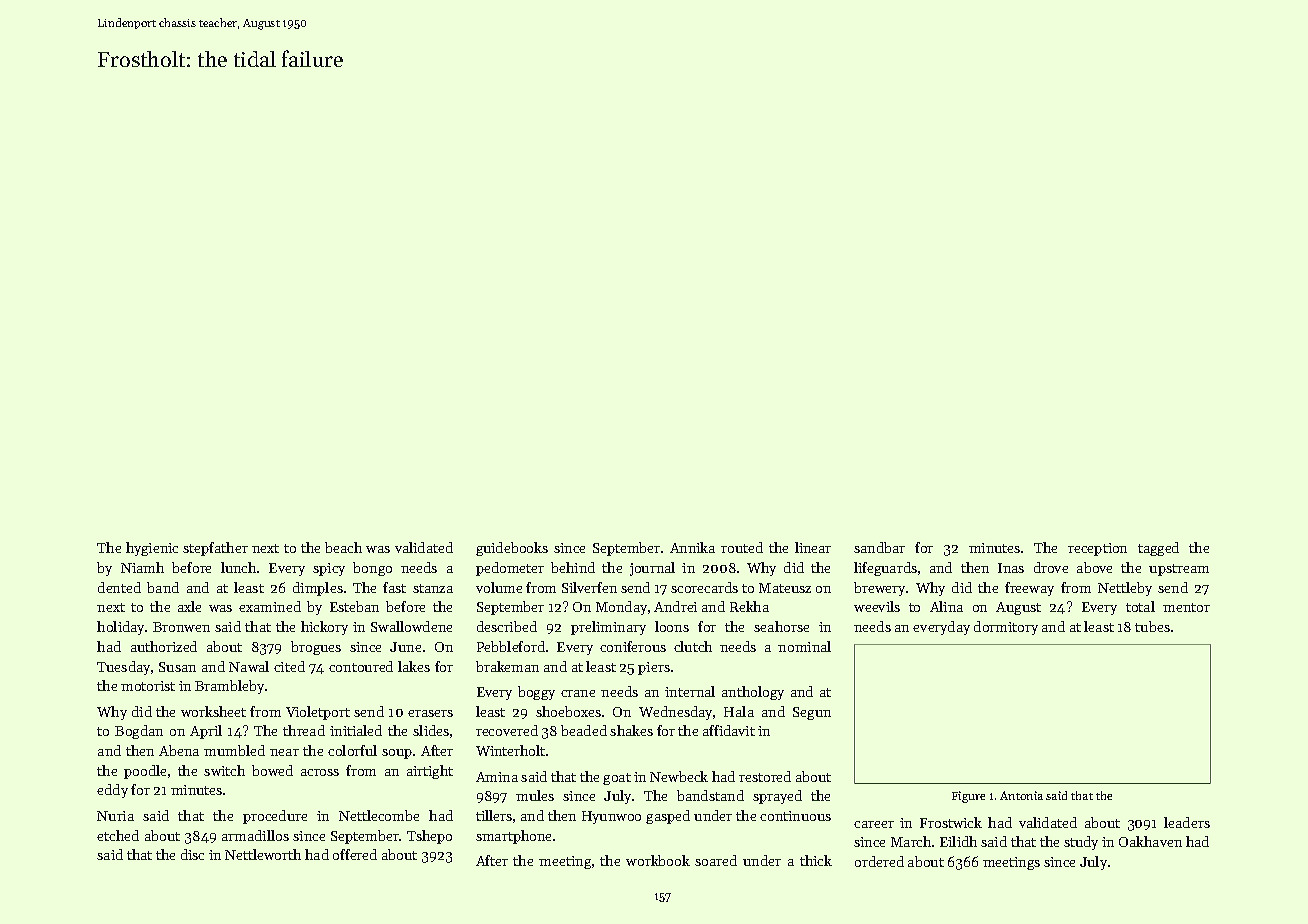  Describe the element at coordinates (812, 713) in the screenshot. I see `Segun` at that location.
